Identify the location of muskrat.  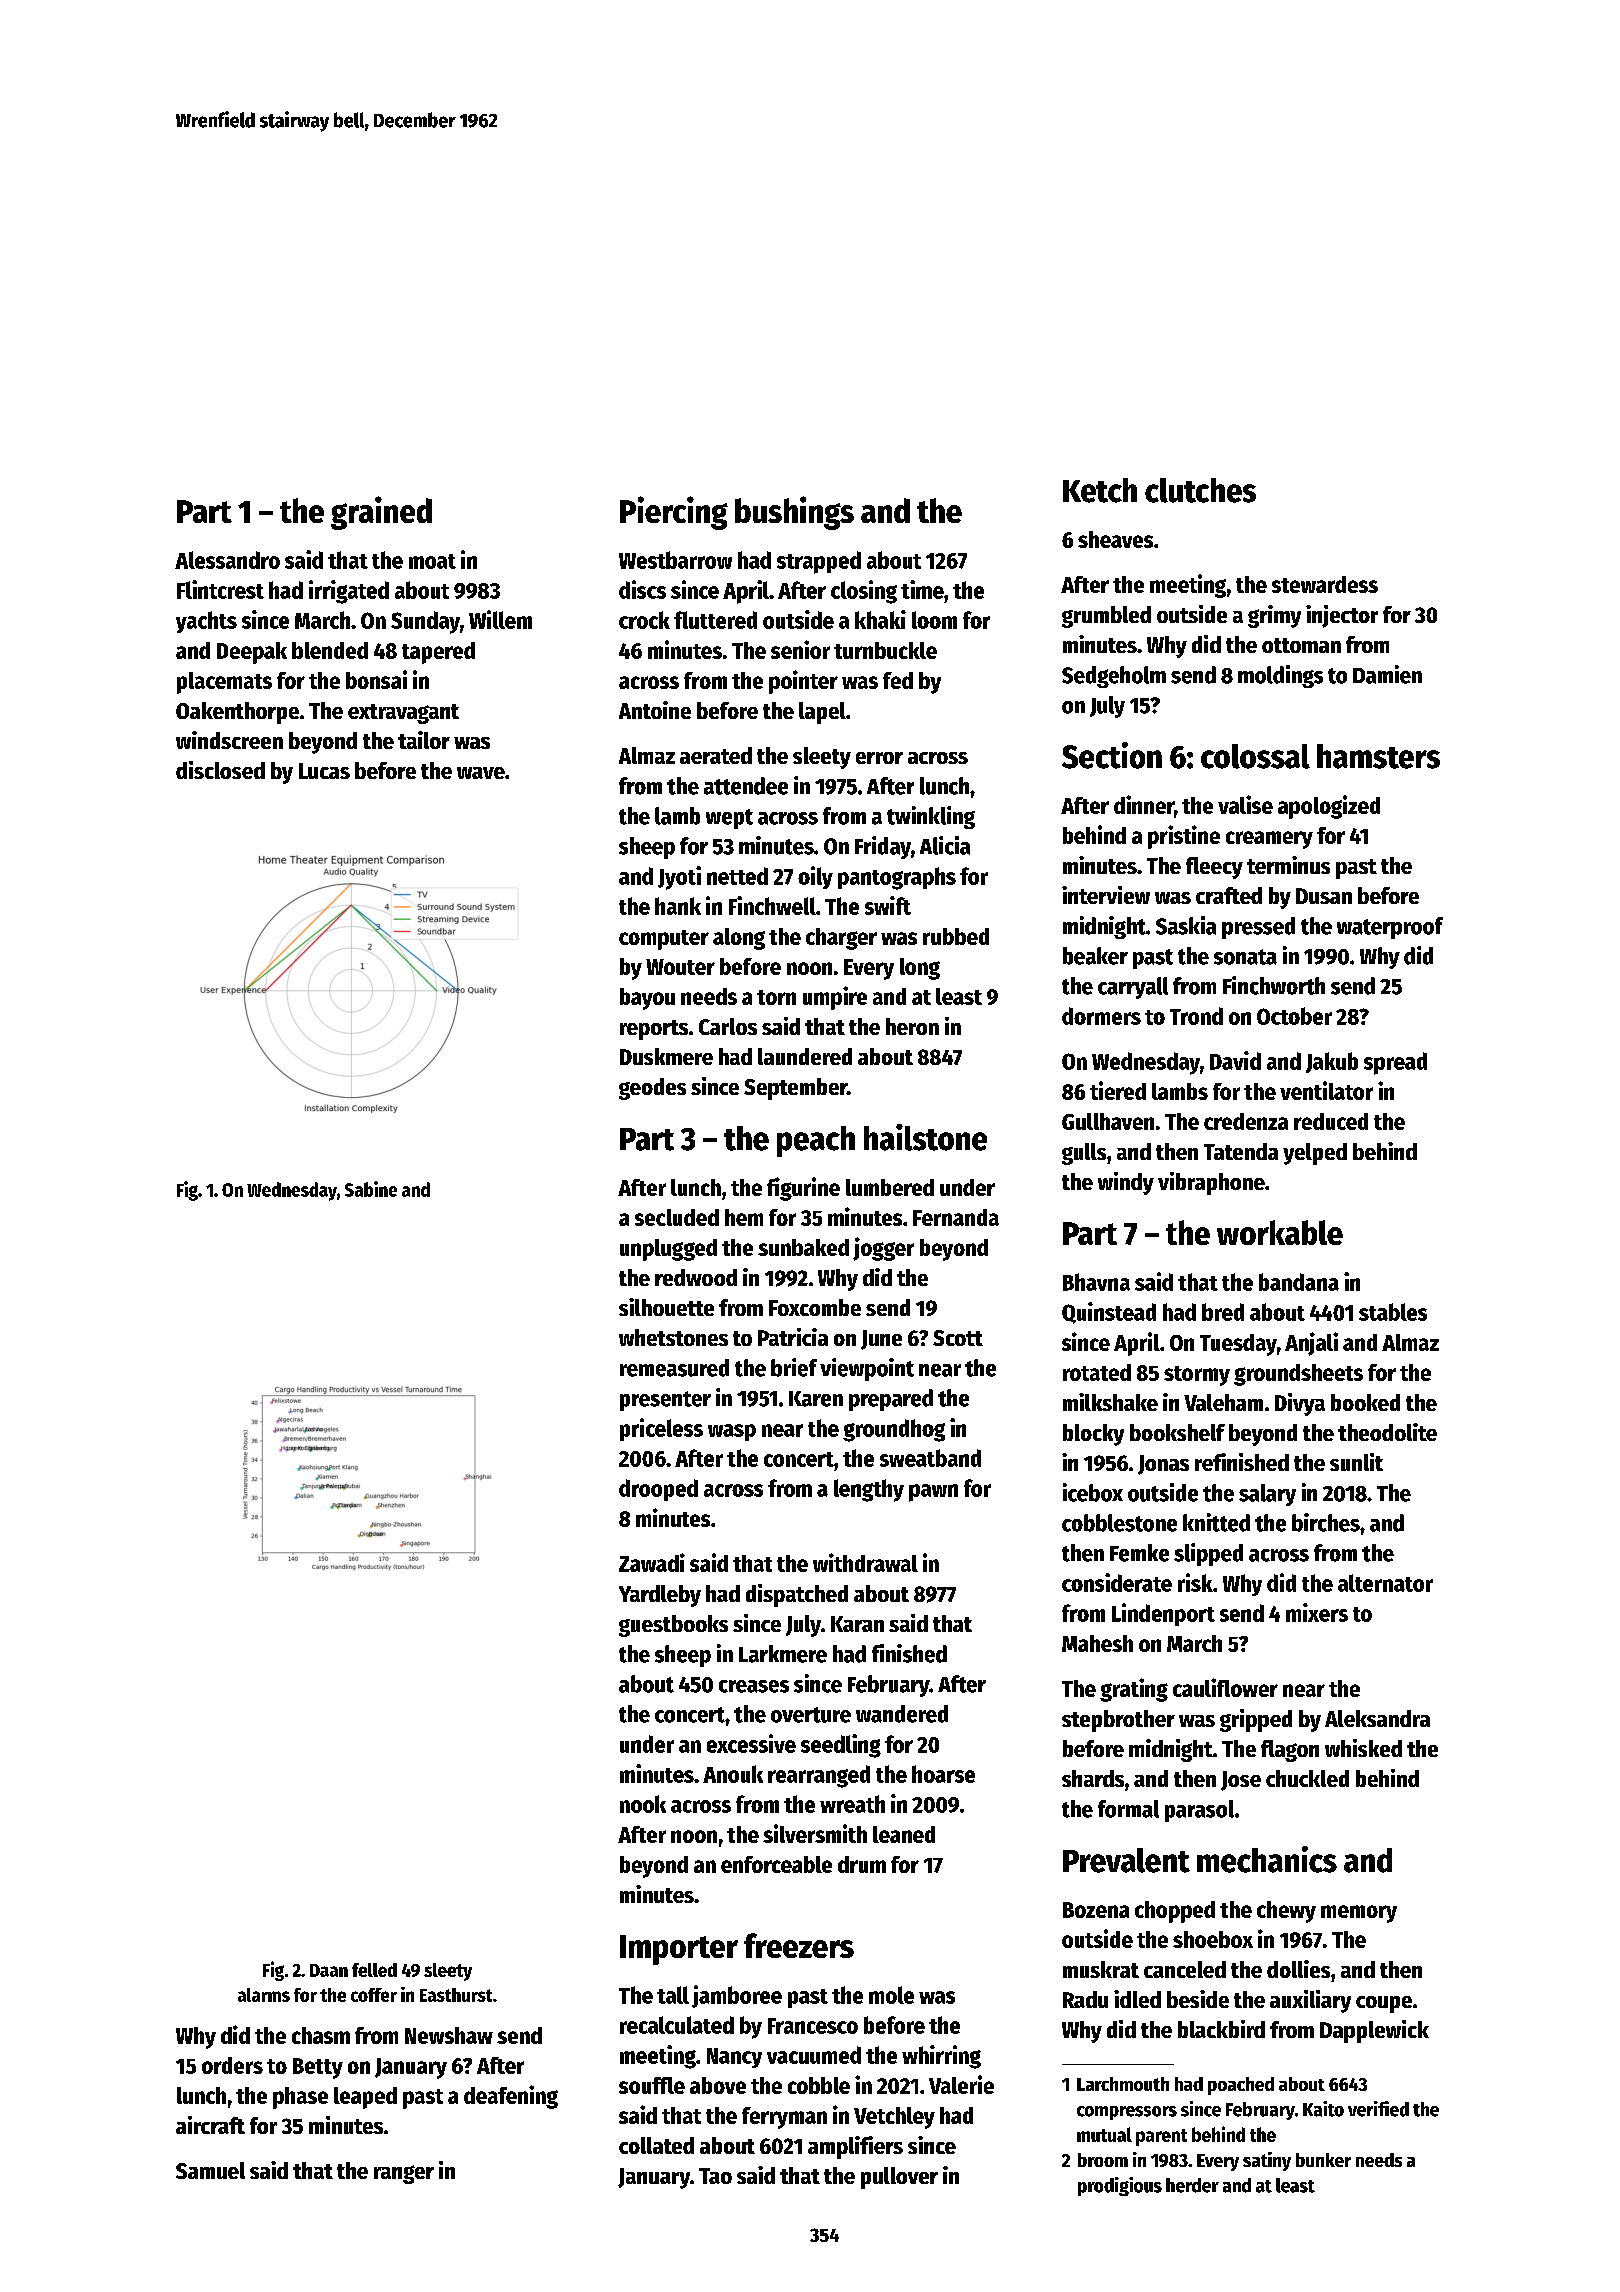
(1101, 1969).
